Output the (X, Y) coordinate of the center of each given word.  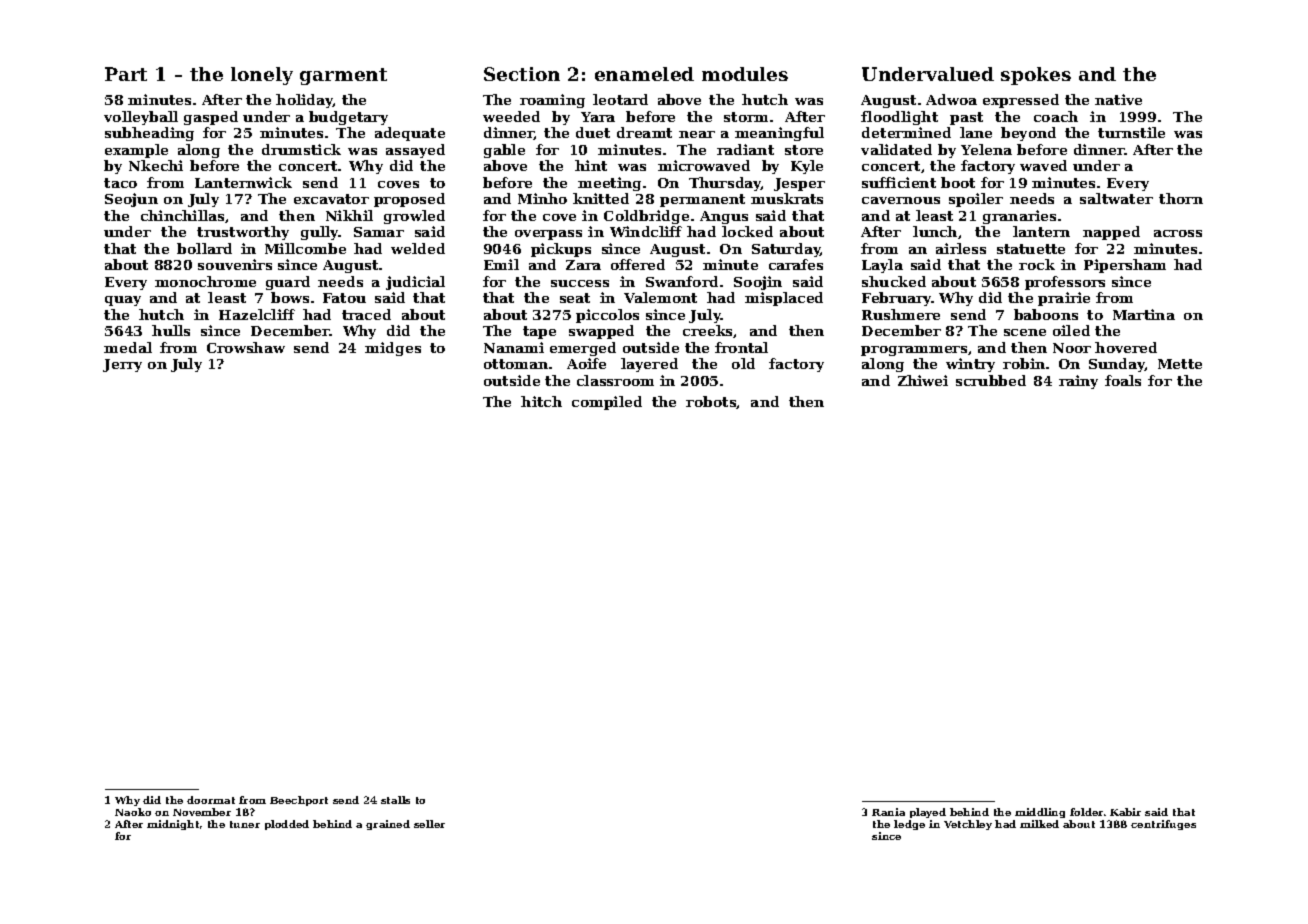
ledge (909, 825)
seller (429, 824)
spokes (1036, 76)
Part (126, 74)
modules (745, 74)
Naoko (133, 812)
